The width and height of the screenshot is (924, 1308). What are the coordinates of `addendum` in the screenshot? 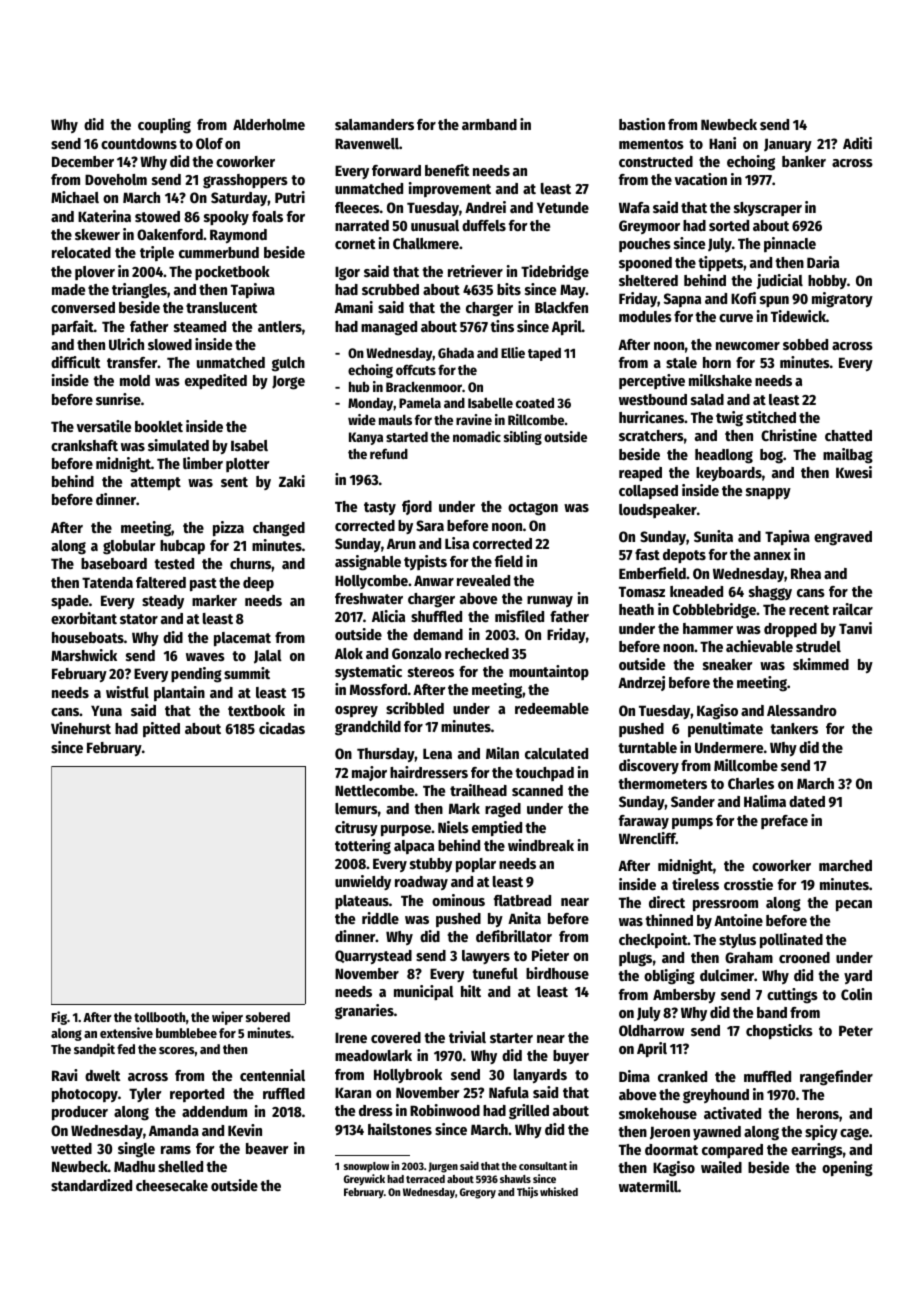 It's located at (214, 1111).
